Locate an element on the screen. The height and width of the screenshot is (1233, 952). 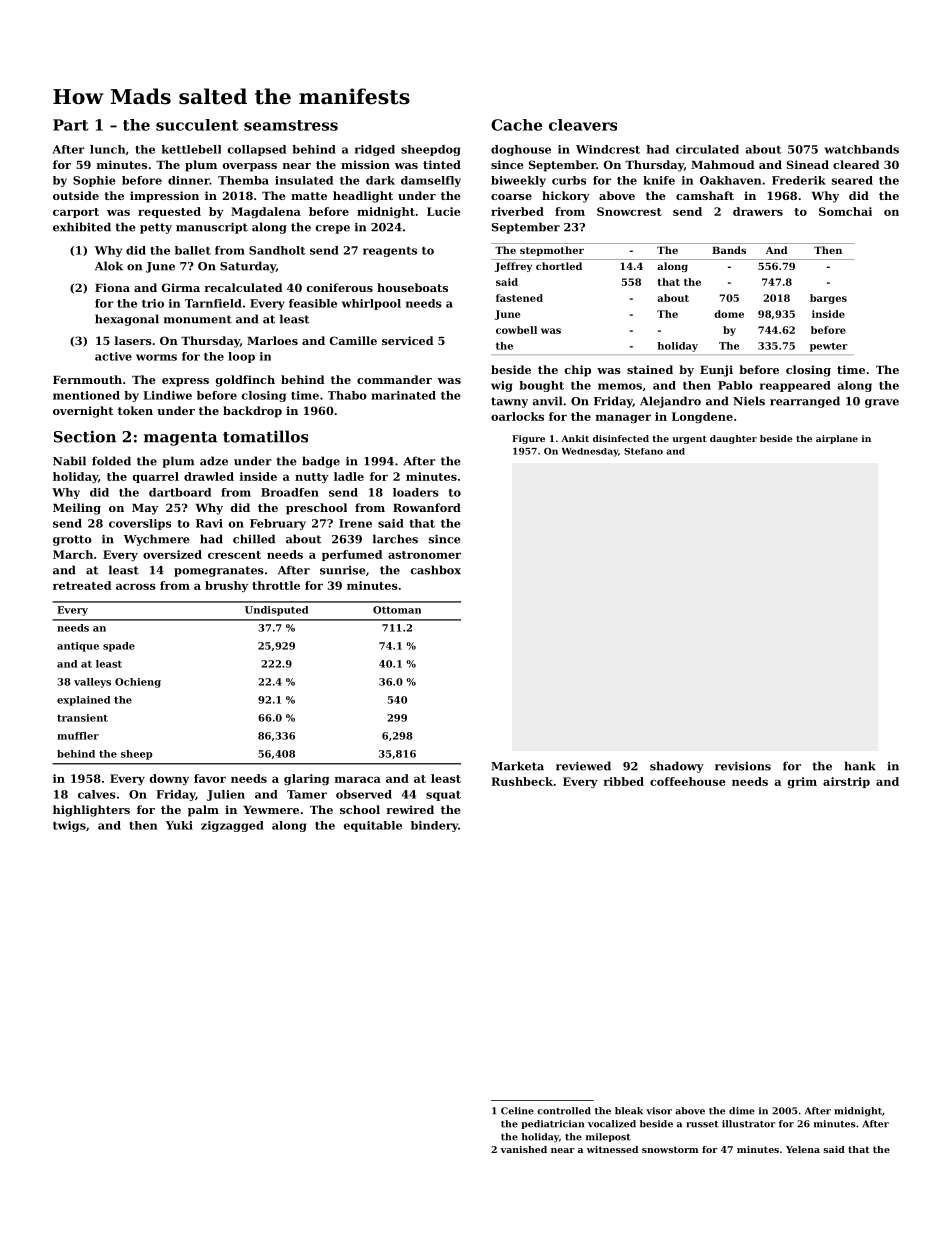
Sandholt is located at coordinates (277, 250).
